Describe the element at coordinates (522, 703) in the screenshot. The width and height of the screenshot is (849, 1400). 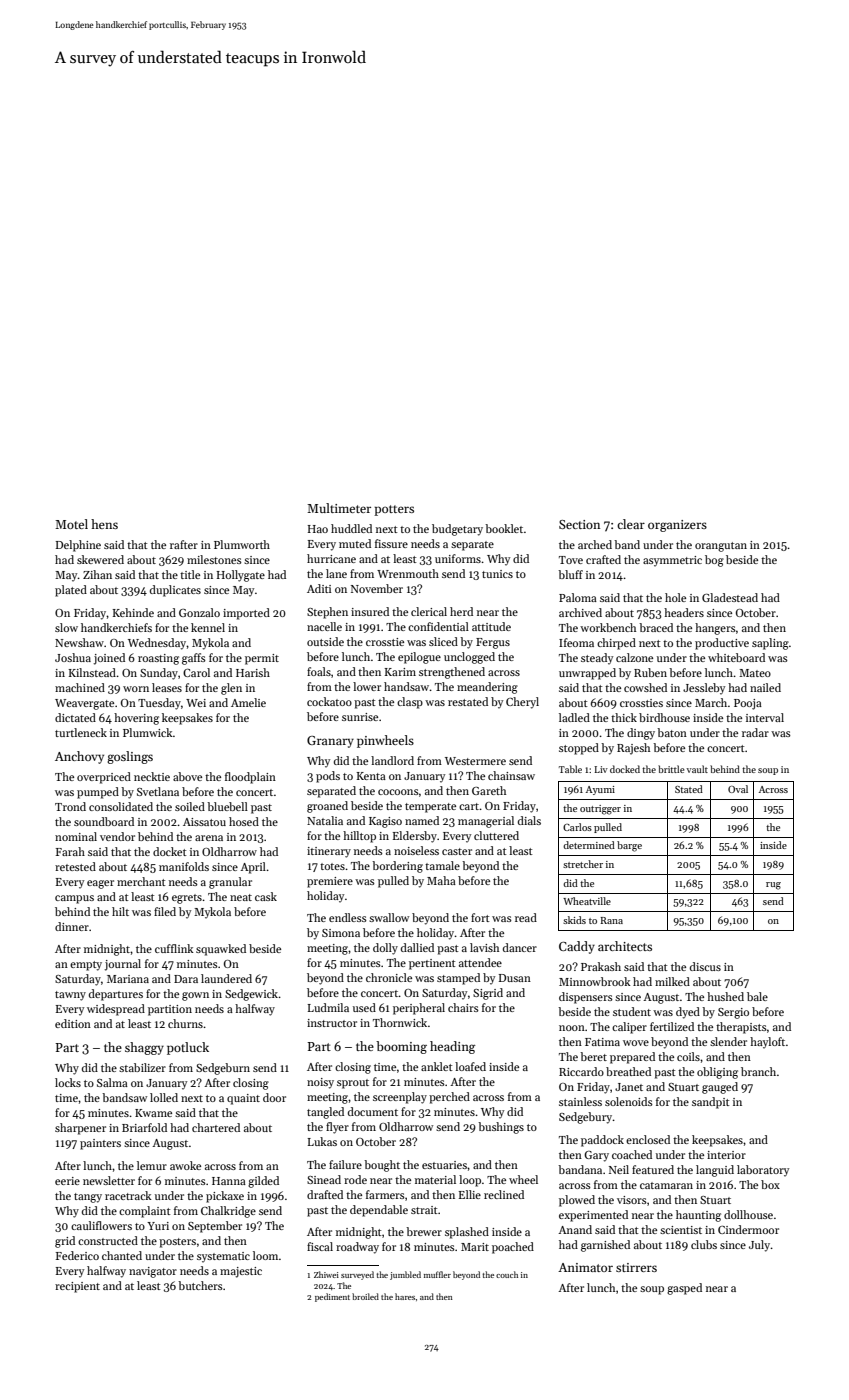
I see `Cheryl` at that location.
